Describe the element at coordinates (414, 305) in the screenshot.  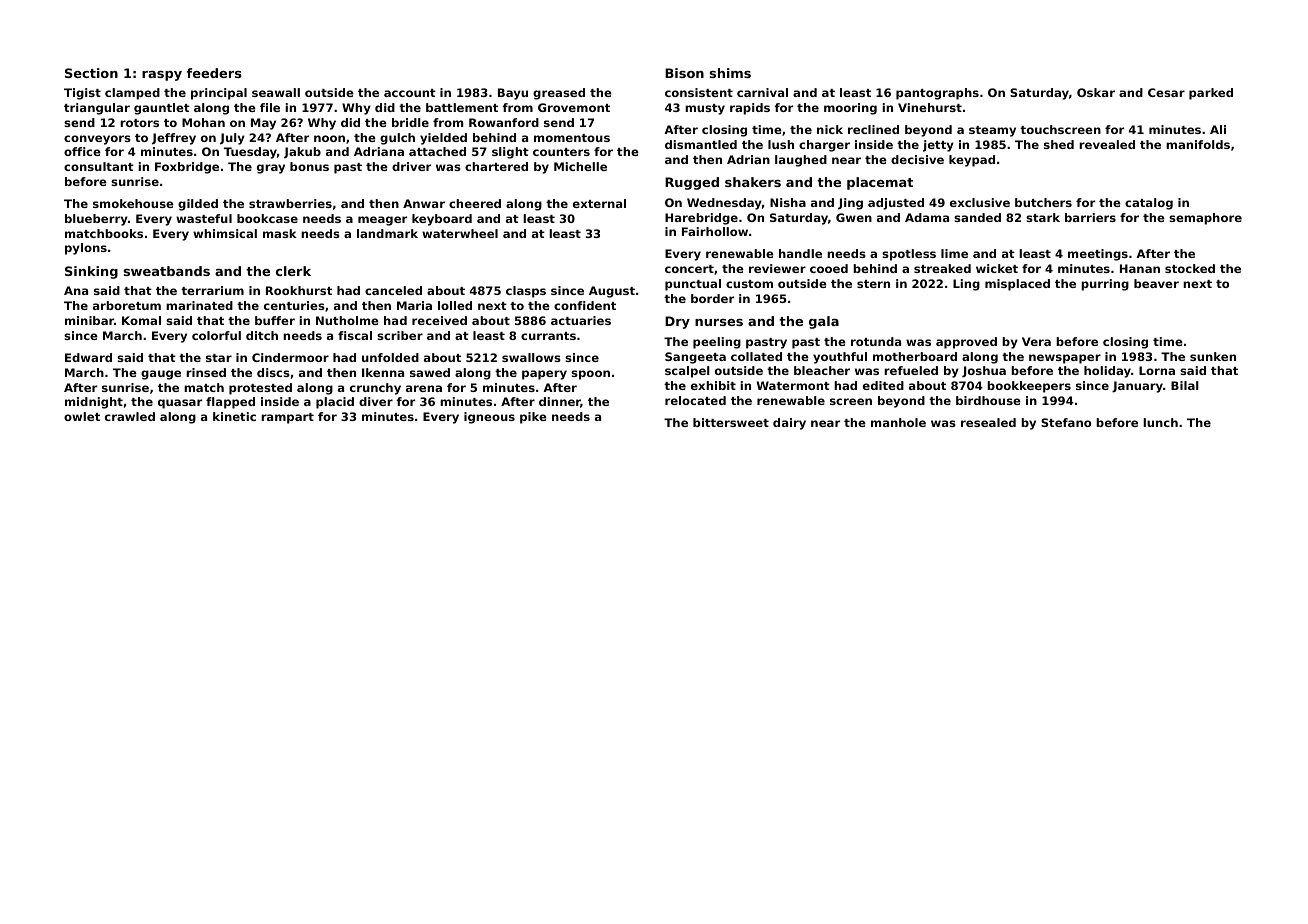
I see `Maria` at that location.
